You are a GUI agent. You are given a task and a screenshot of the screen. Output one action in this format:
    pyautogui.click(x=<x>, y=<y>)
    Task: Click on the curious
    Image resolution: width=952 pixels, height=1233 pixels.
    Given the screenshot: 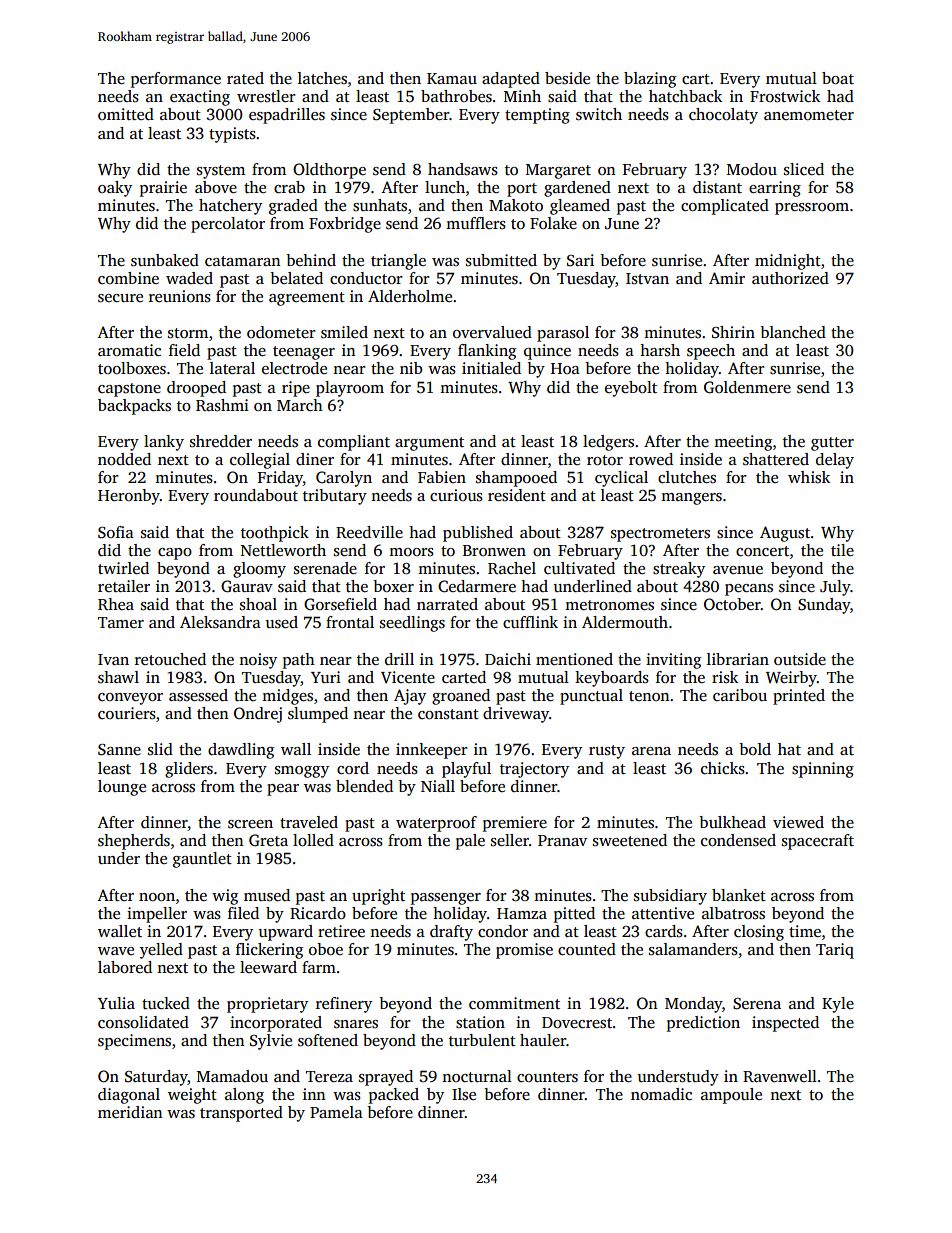 What is the action you would take?
    pyautogui.click(x=456, y=495)
